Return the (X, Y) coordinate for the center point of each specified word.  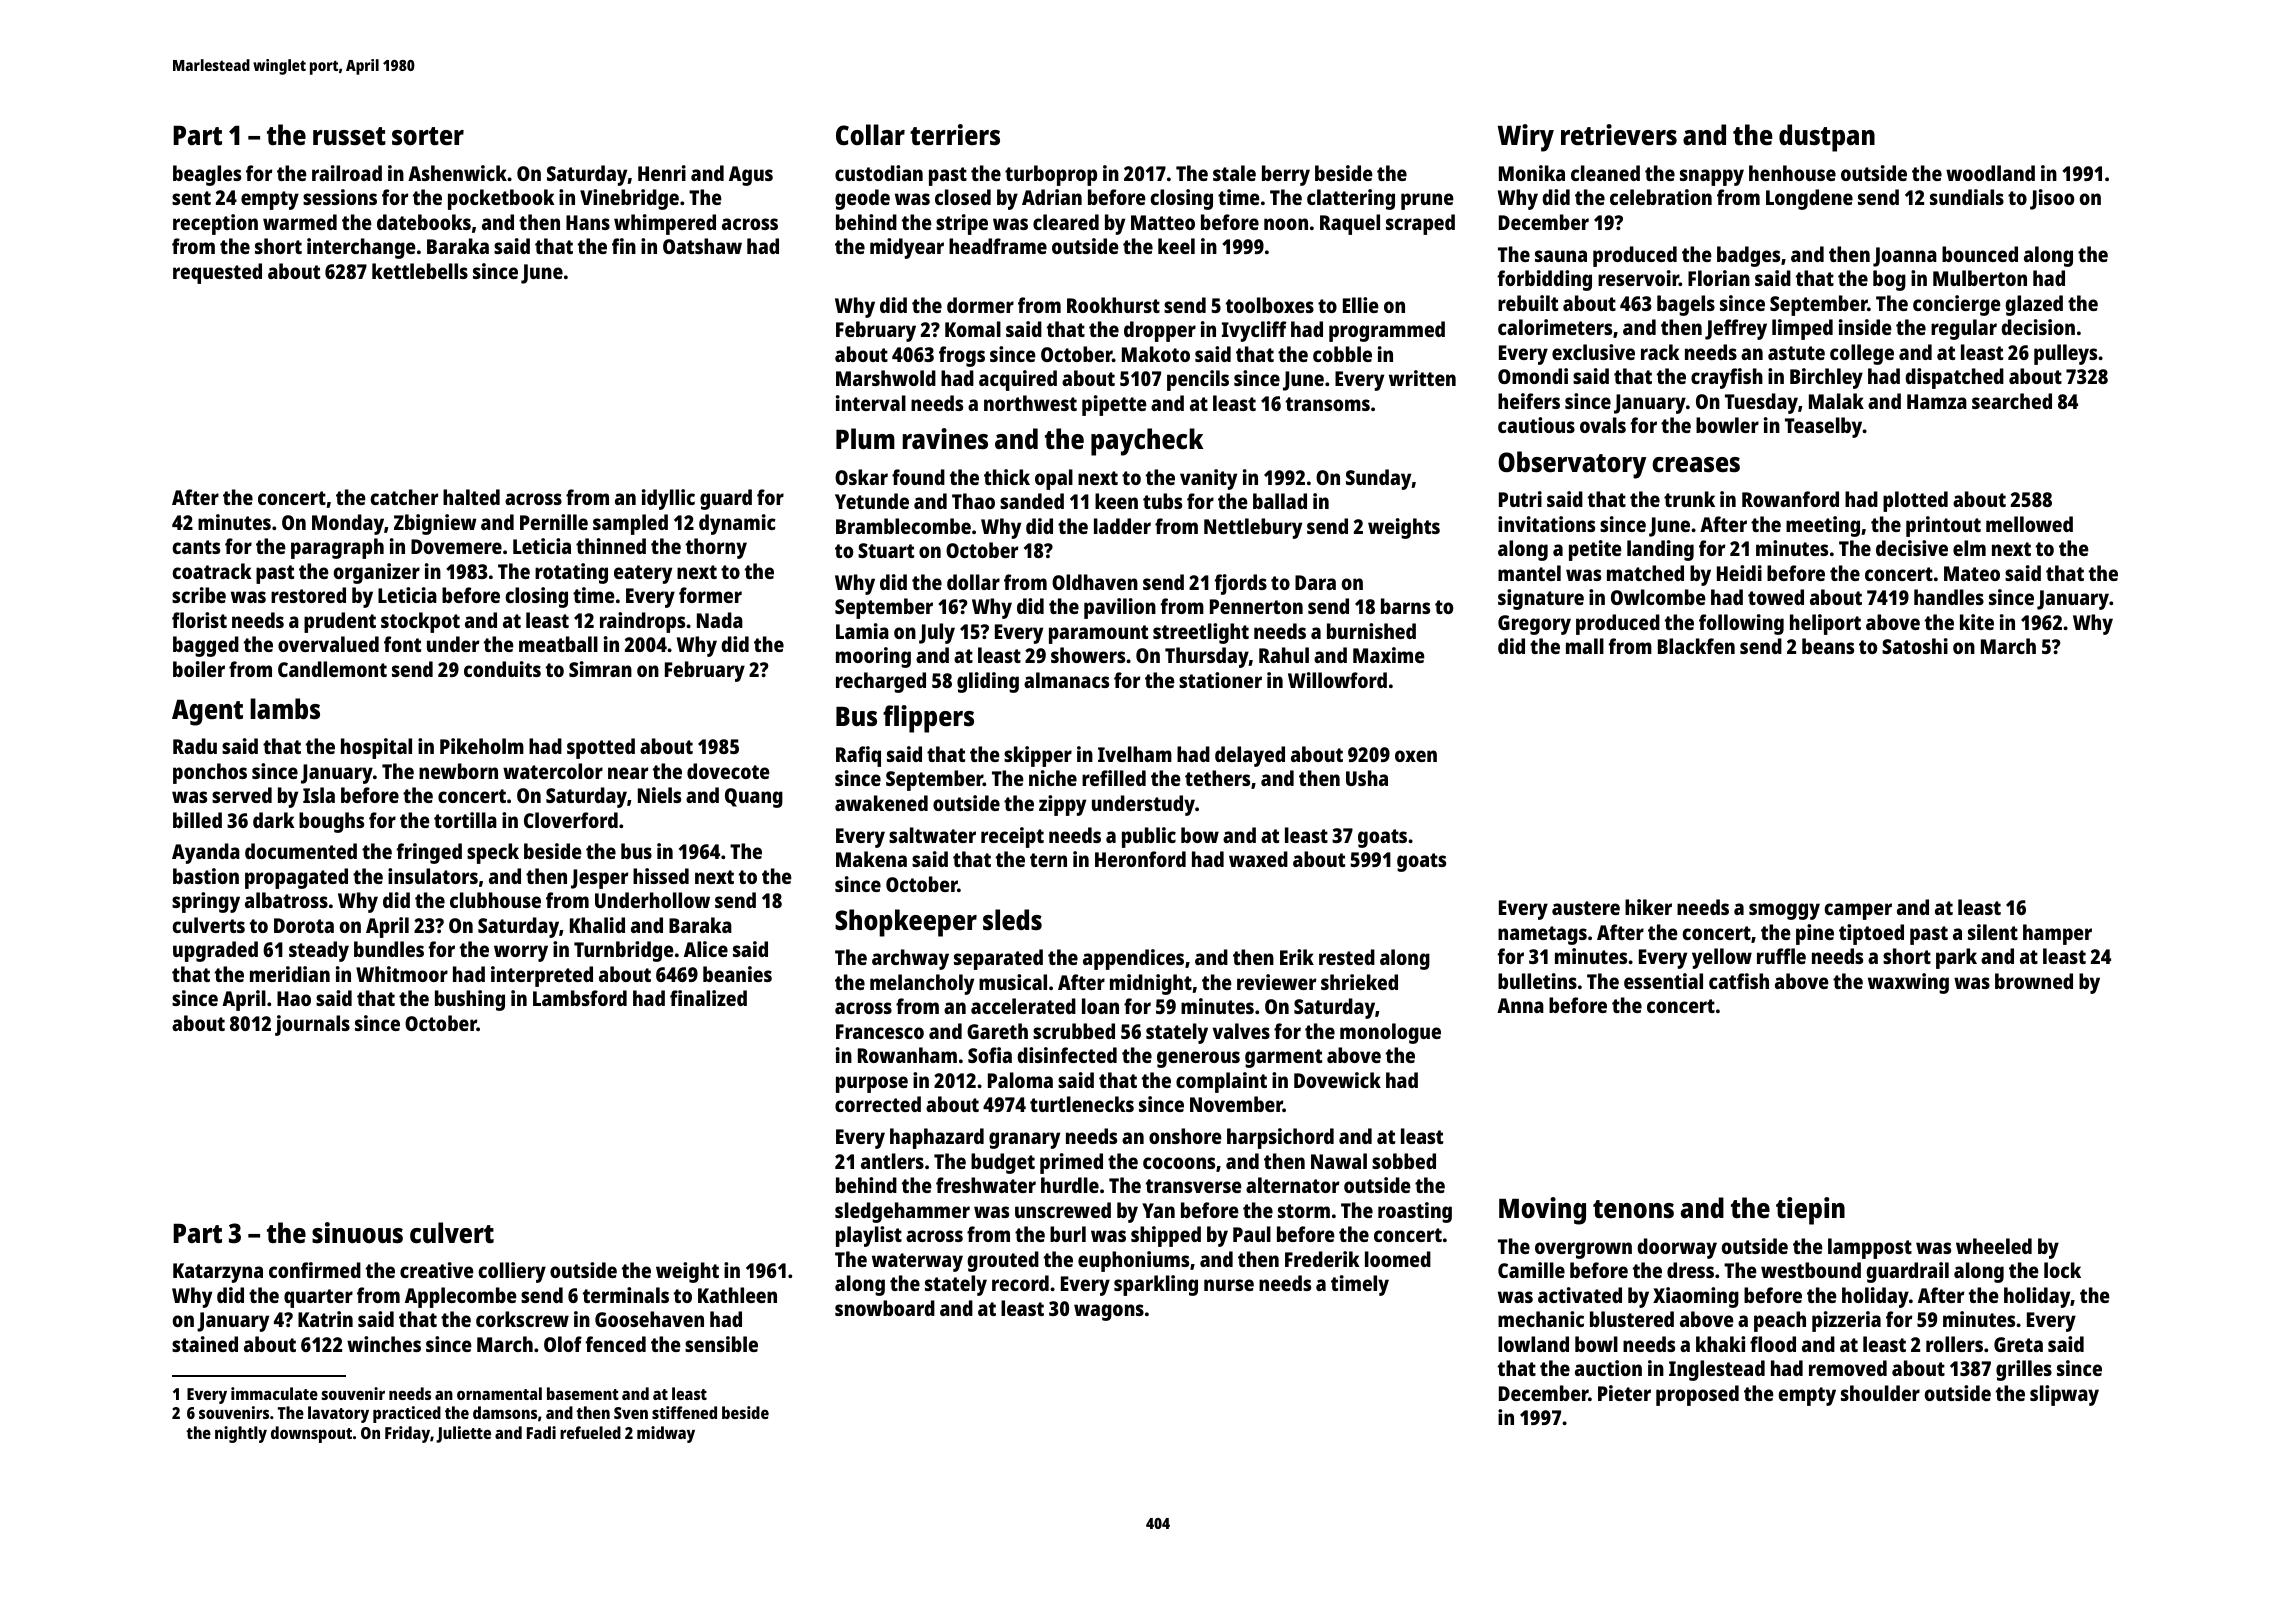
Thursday (1207, 657)
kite (1977, 622)
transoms (1328, 404)
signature (1541, 599)
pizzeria (1846, 1321)
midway (666, 1434)
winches (384, 1344)
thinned (611, 546)
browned (2034, 981)
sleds (1012, 919)
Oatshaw (702, 246)
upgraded (215, 951)
